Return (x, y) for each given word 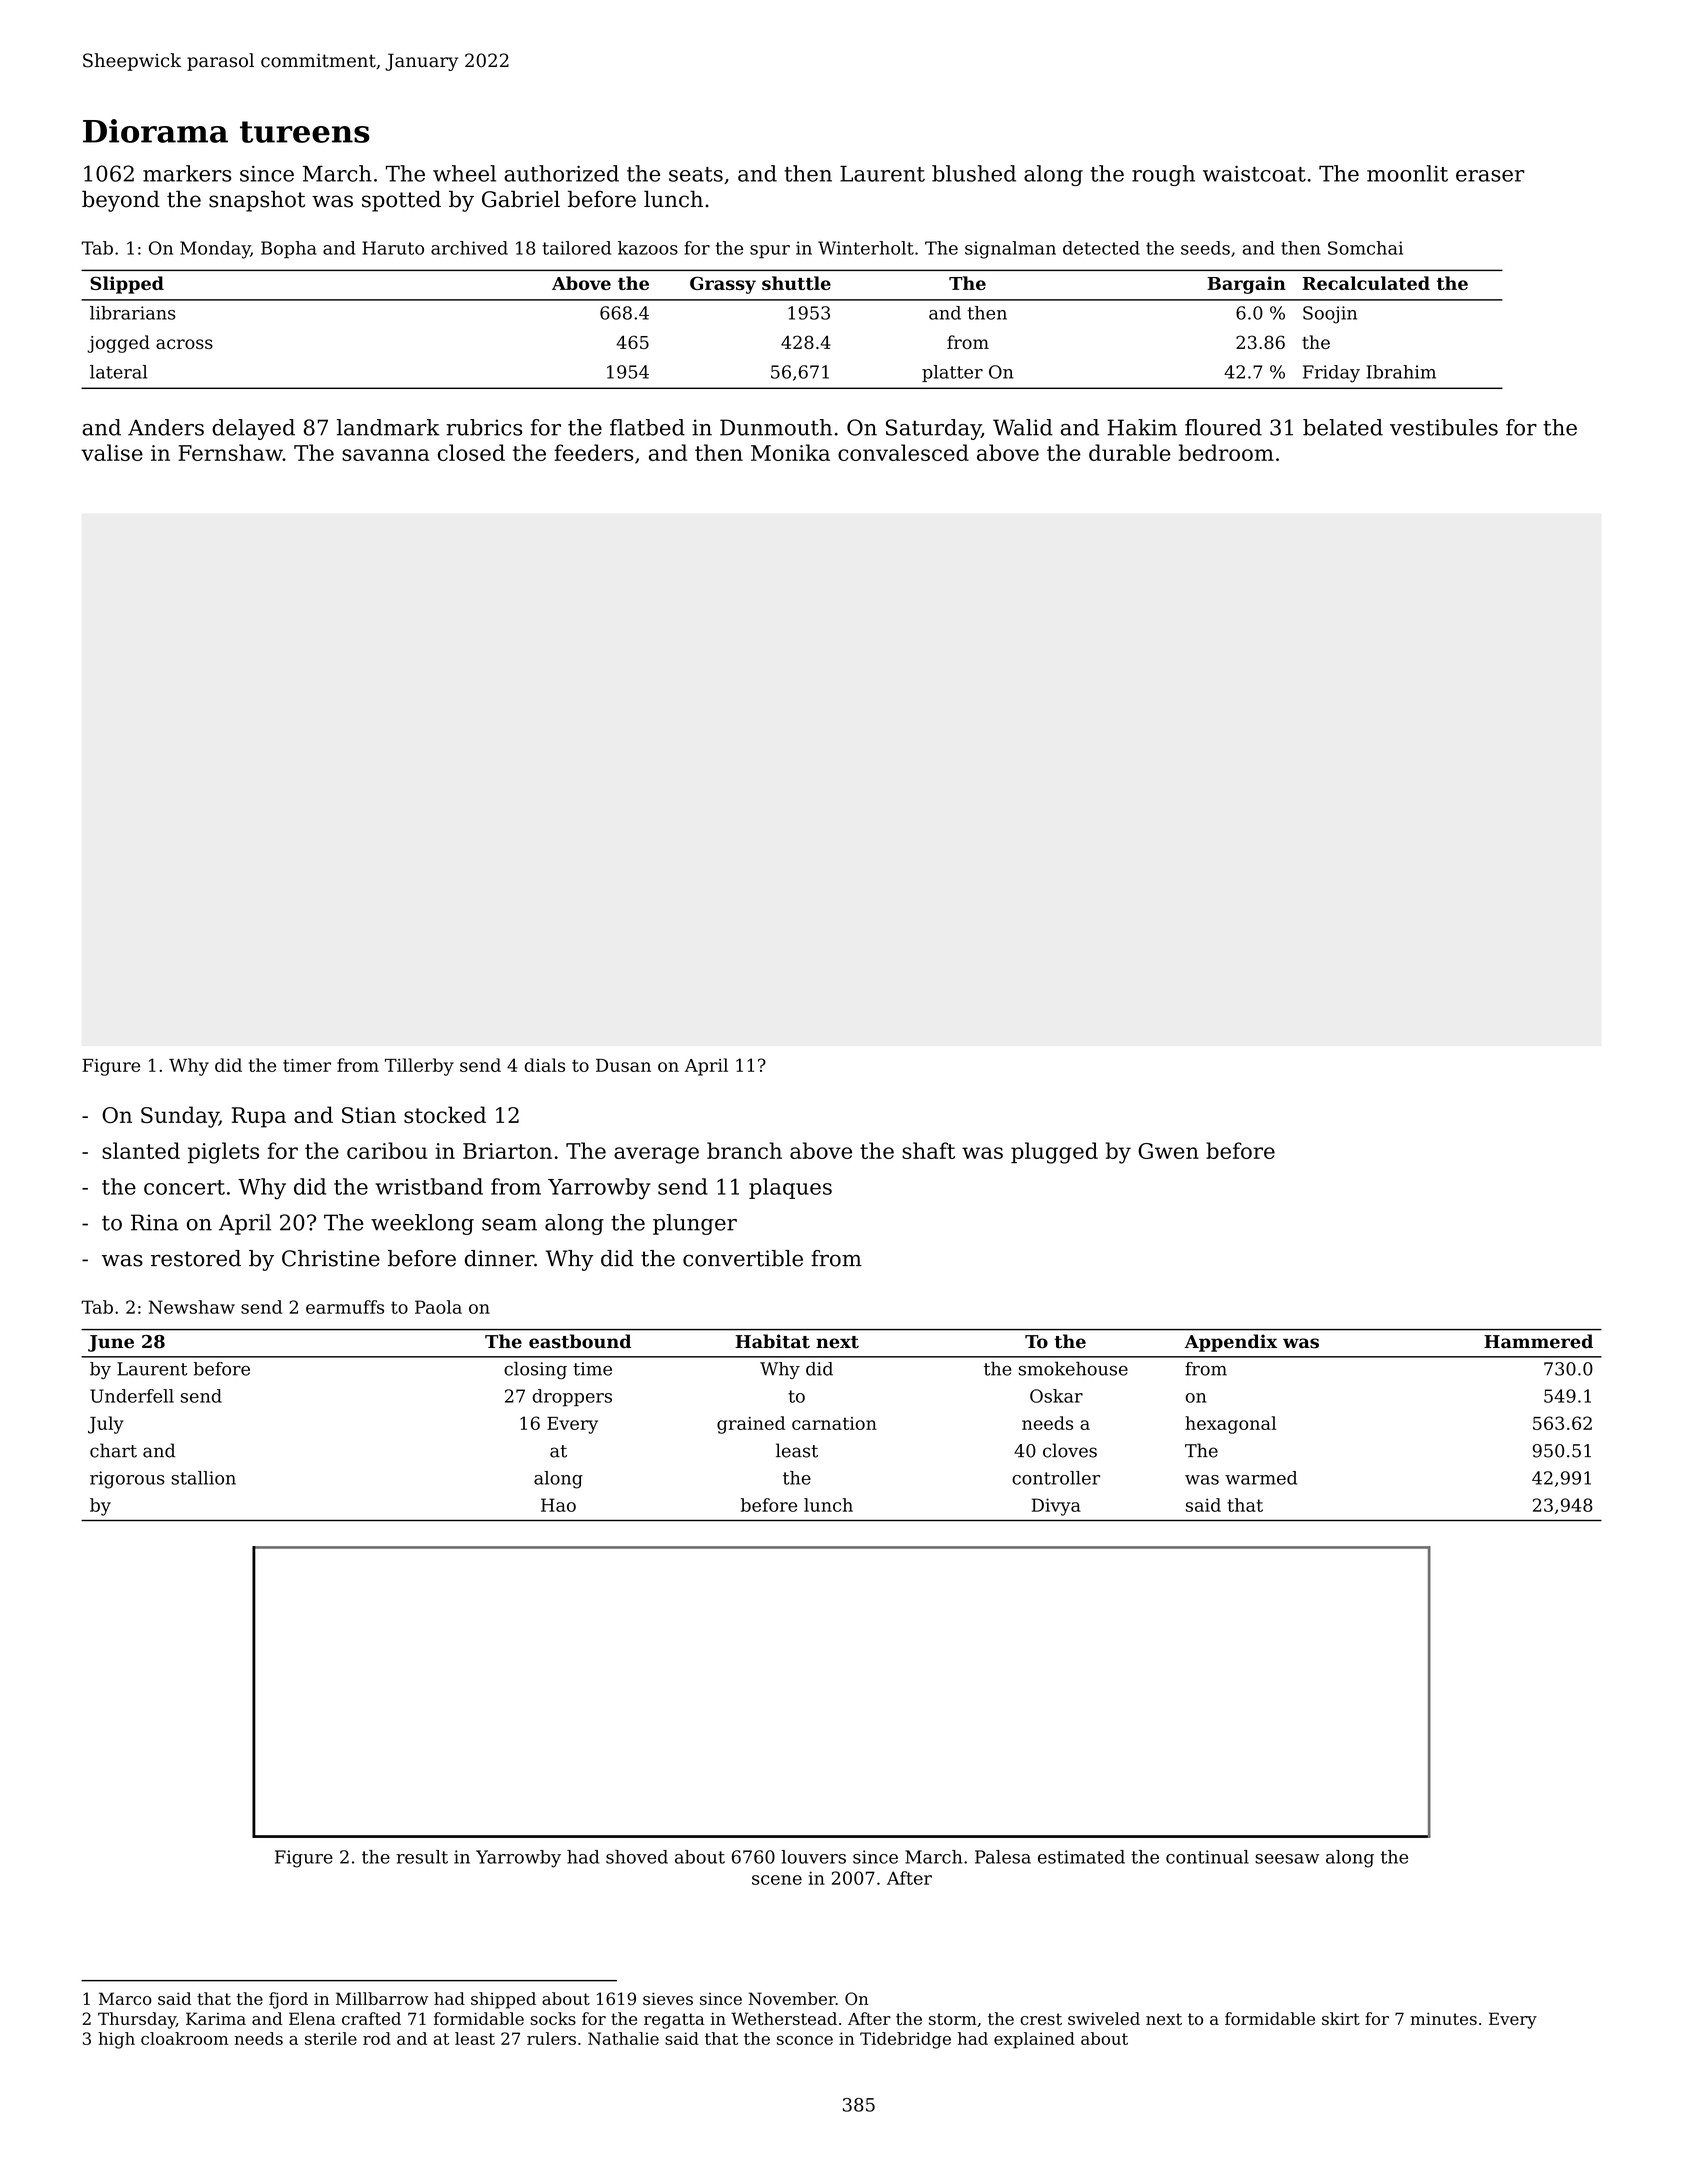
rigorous (127, 1480)
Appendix (1230, 1343)
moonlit (1407, 173)
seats (696, 174)
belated (1343, 427)
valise (112, 452)
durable (1130, 452)
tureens (305, 132)
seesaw (1287, 1859)
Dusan (623, 1065)
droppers (572, 1398)
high (116, 2040)
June (111, 1343)
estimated (1081, 1857)
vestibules (1444, 427)
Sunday (180, 1117)
